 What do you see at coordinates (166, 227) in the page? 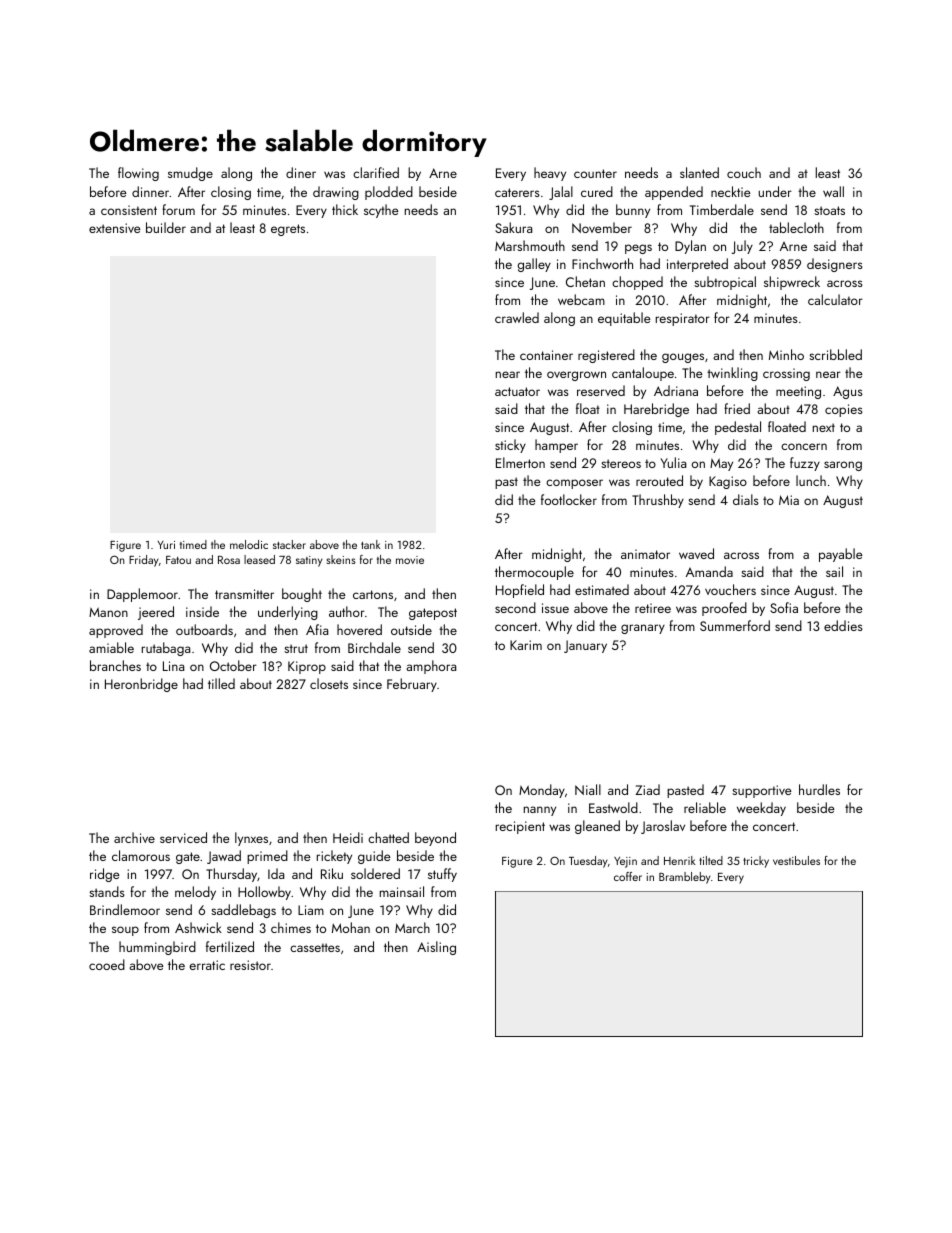
I see `builder` at bounding box center [166, 227].
